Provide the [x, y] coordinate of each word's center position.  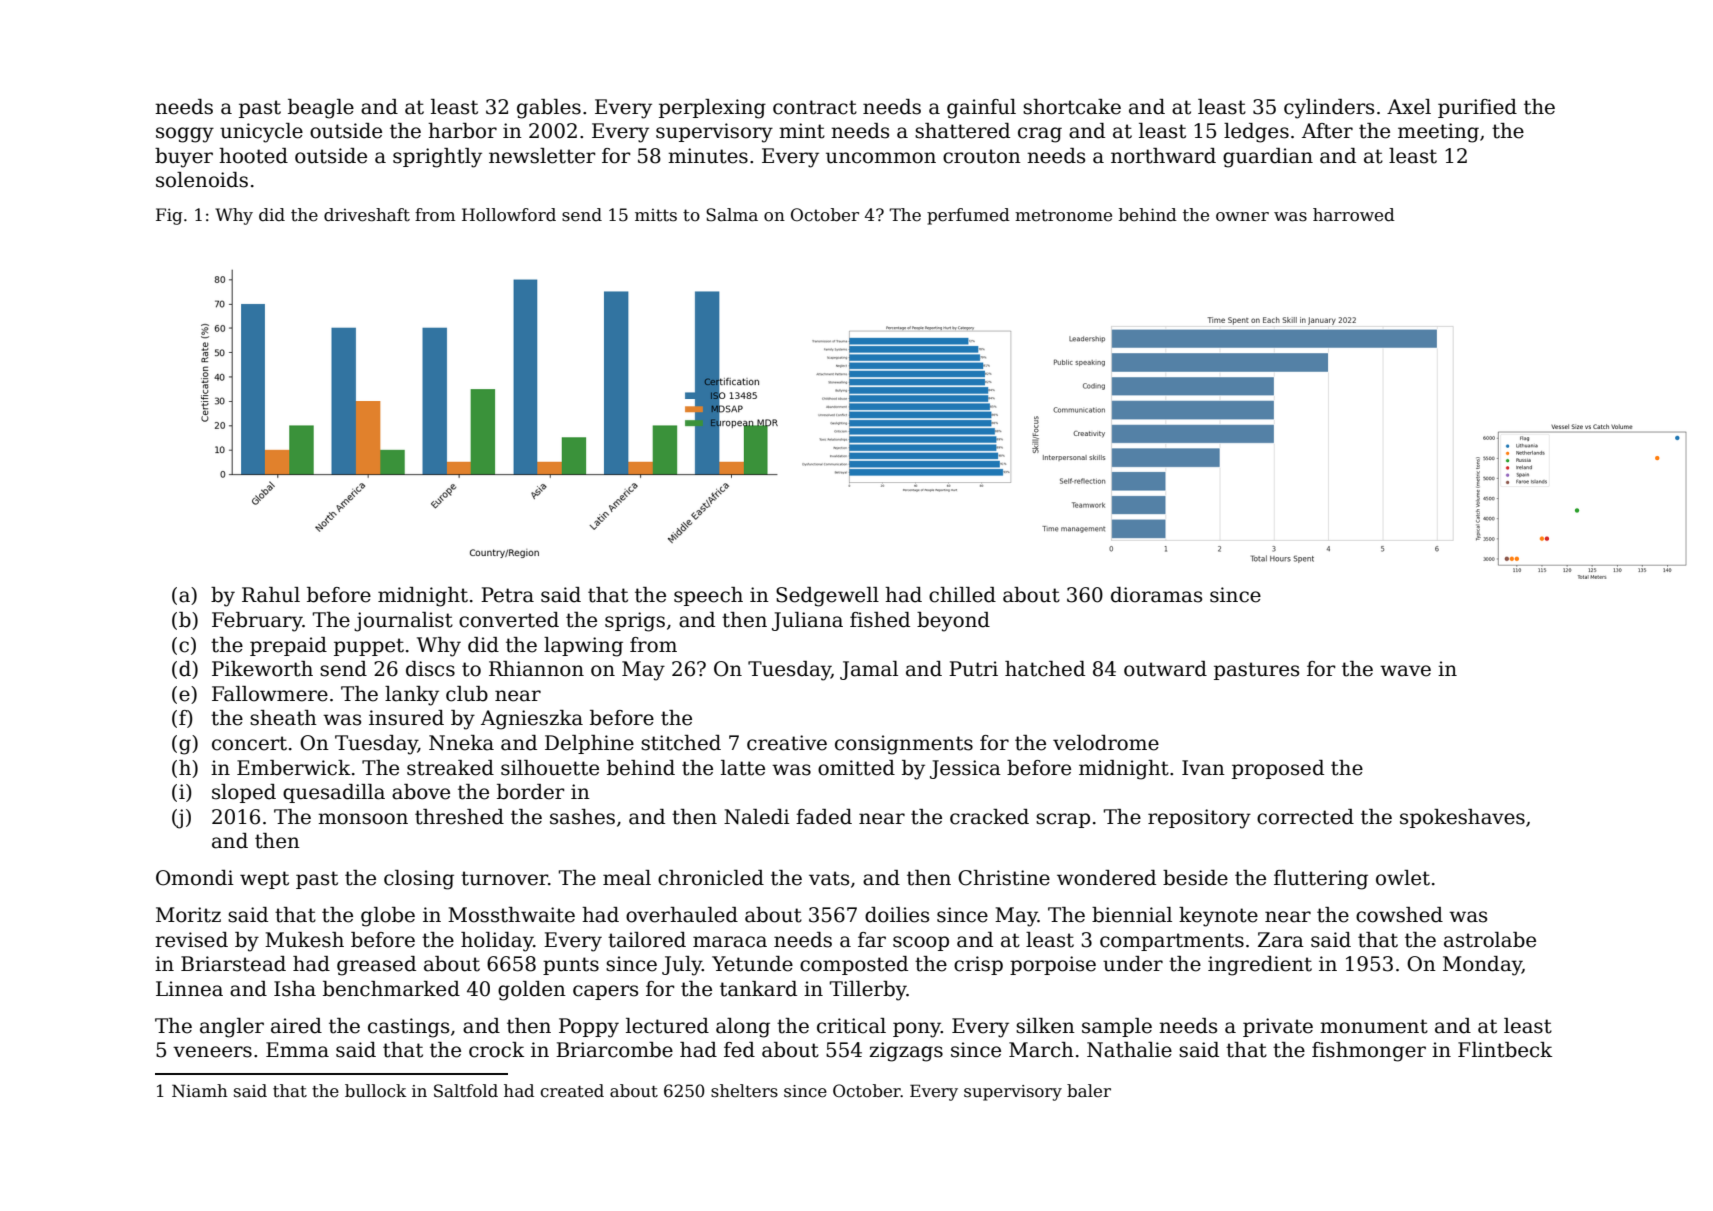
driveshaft [367, 215]
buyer [184, 158]
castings [408, 1028]
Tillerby [868, 991]
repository [1199, 819]
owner [1242, 217]
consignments [904, 745]
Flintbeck [1505, 1050]
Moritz [188, 915]
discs [430, 669]
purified [1477, 108]
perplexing [712, 109]
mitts [656, 215]
